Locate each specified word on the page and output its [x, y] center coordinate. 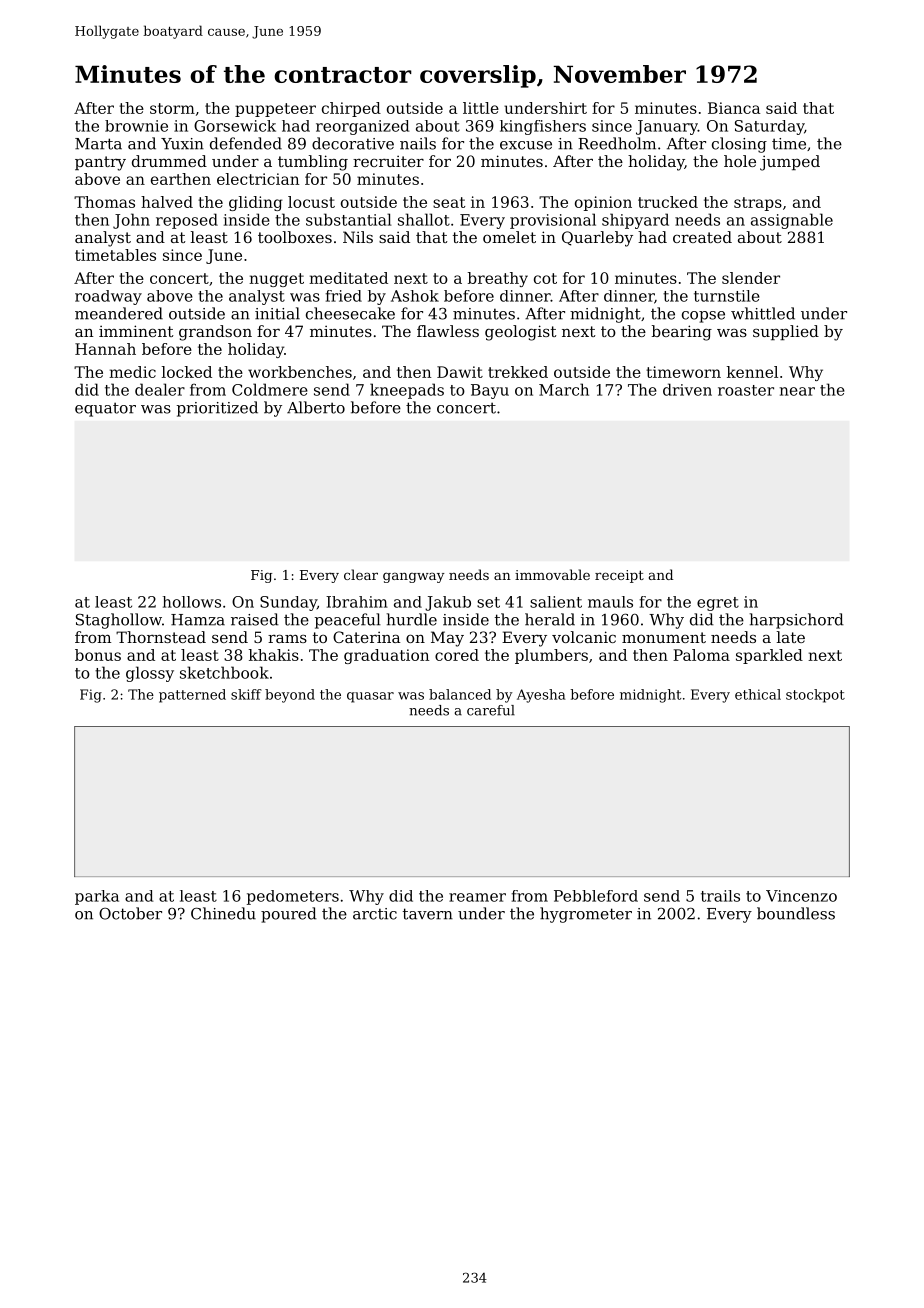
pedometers [293, 897]
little [481, 108]
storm [172, 108]
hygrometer [586, 915]
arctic [375, 914]
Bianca [734, 108]
